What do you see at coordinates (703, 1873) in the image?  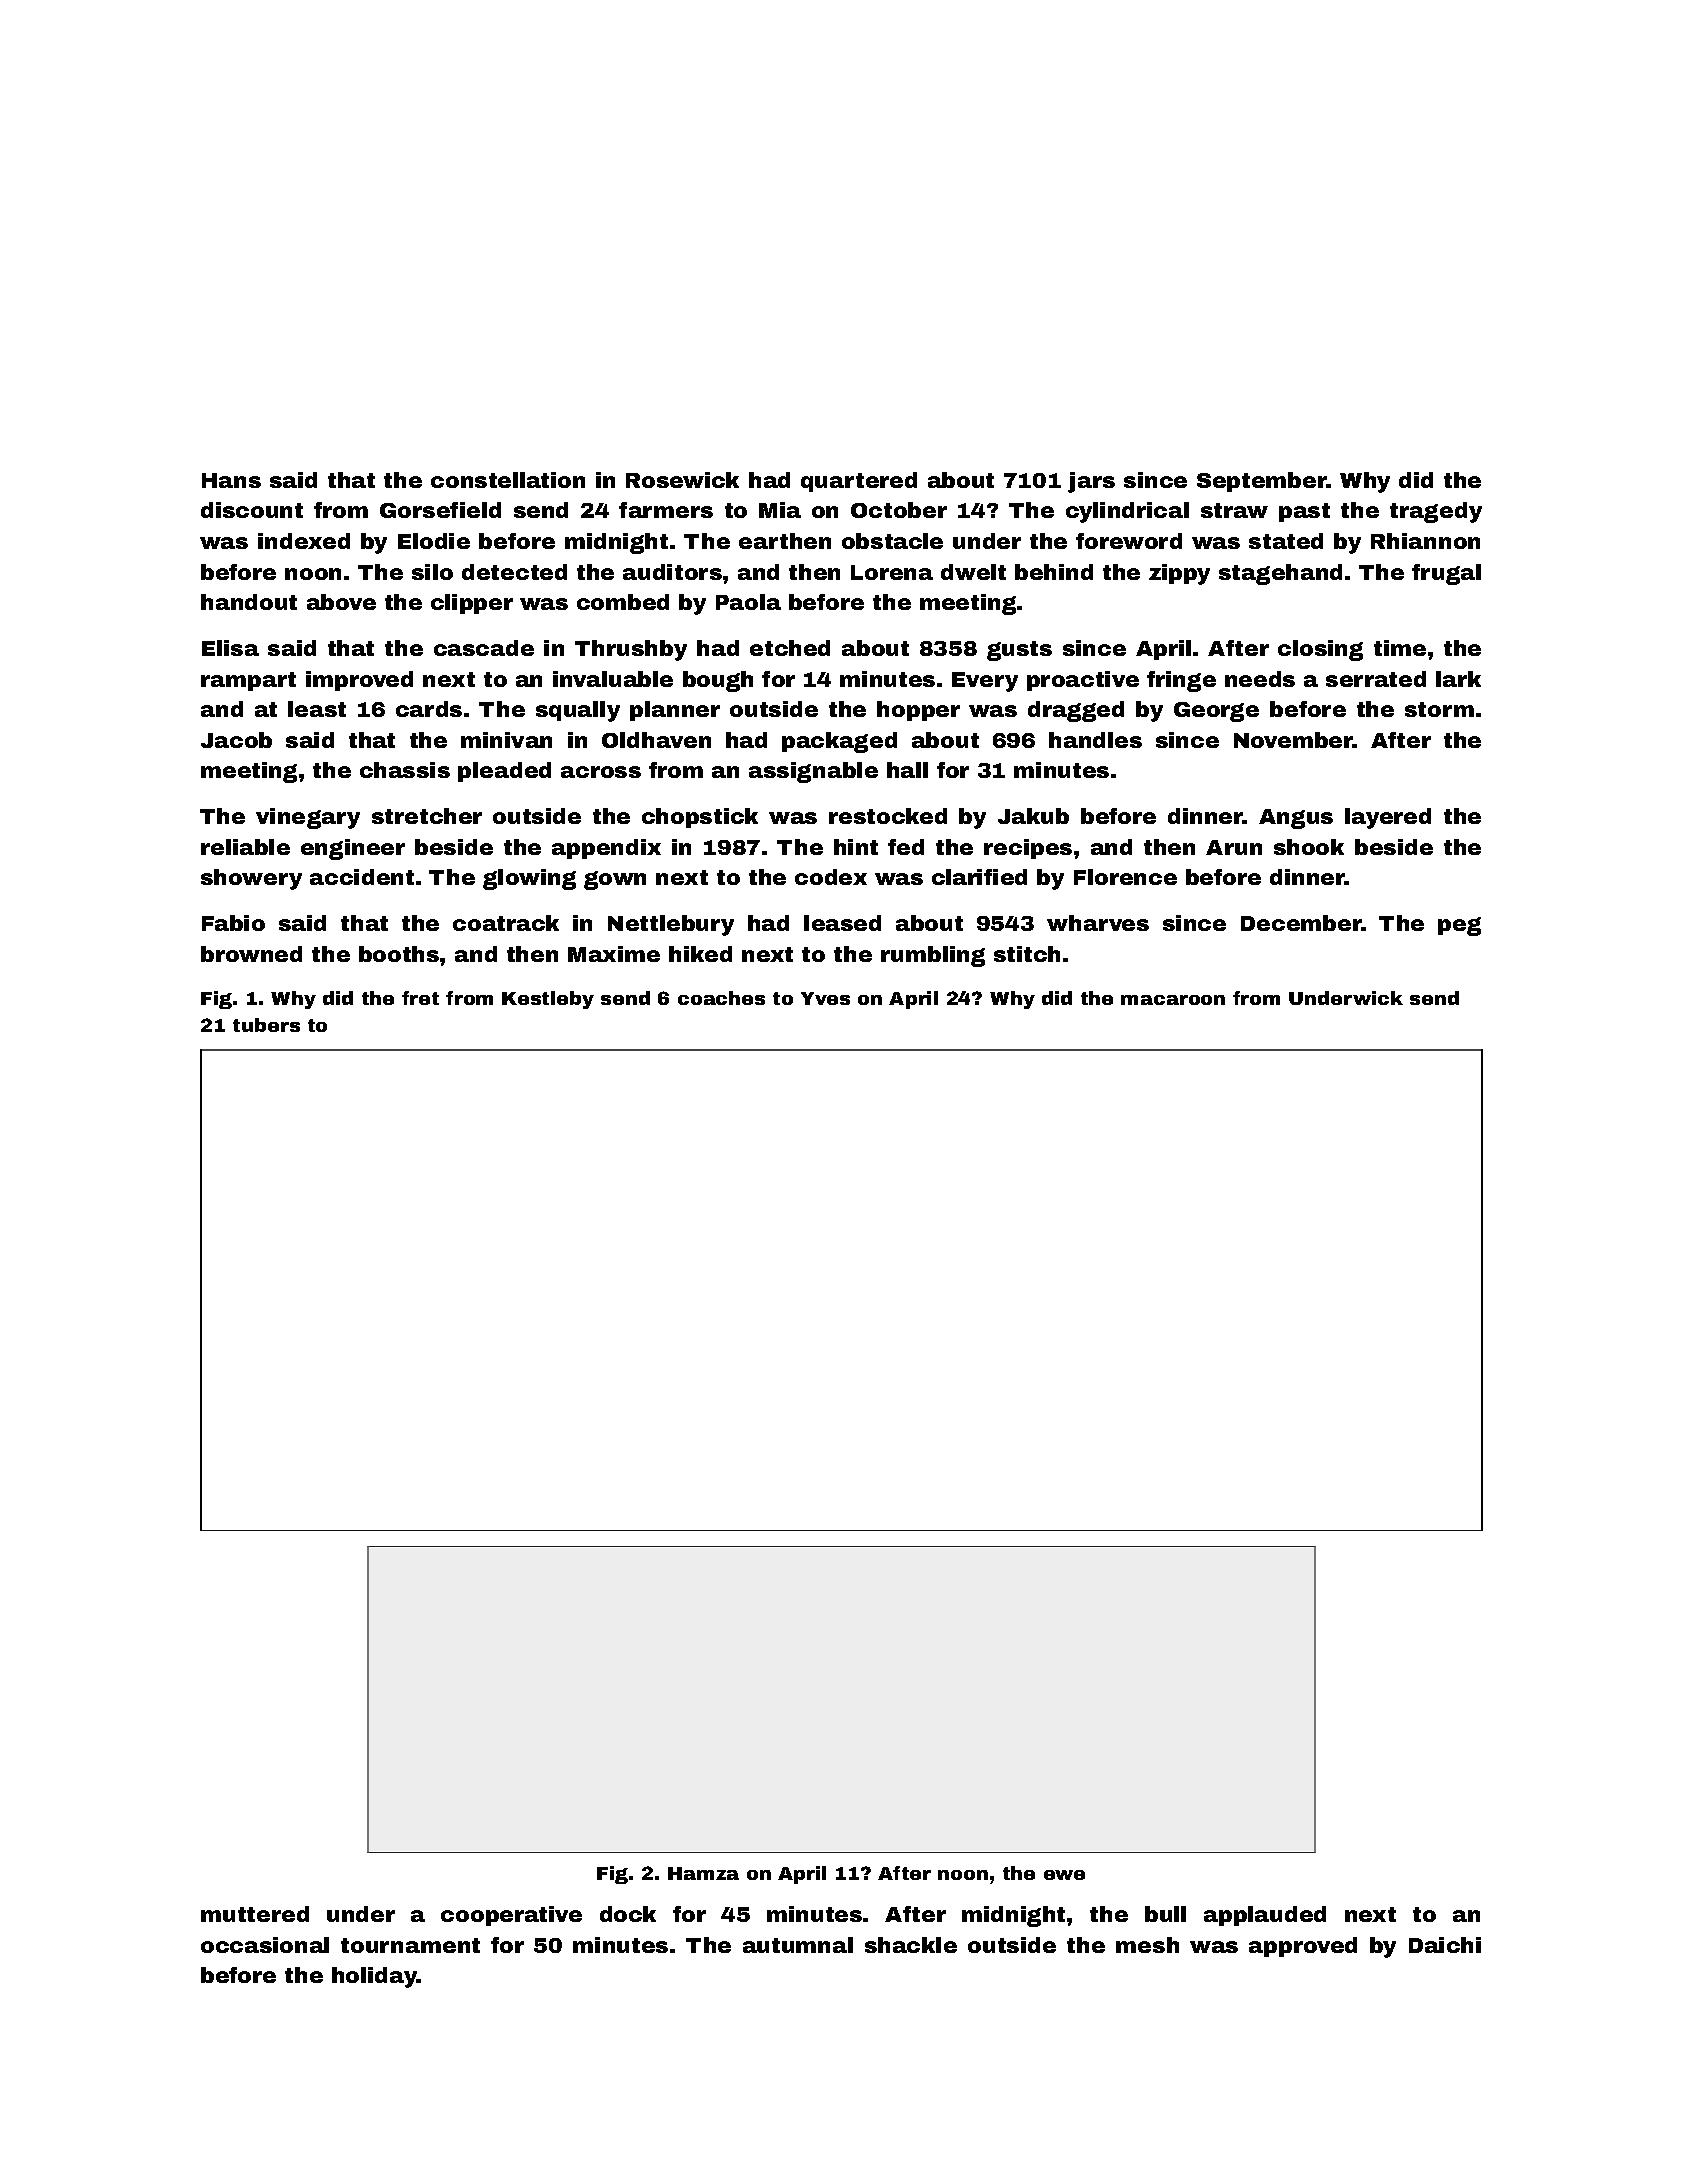 I see `Hamza` at bounding box center [703, 1873].
